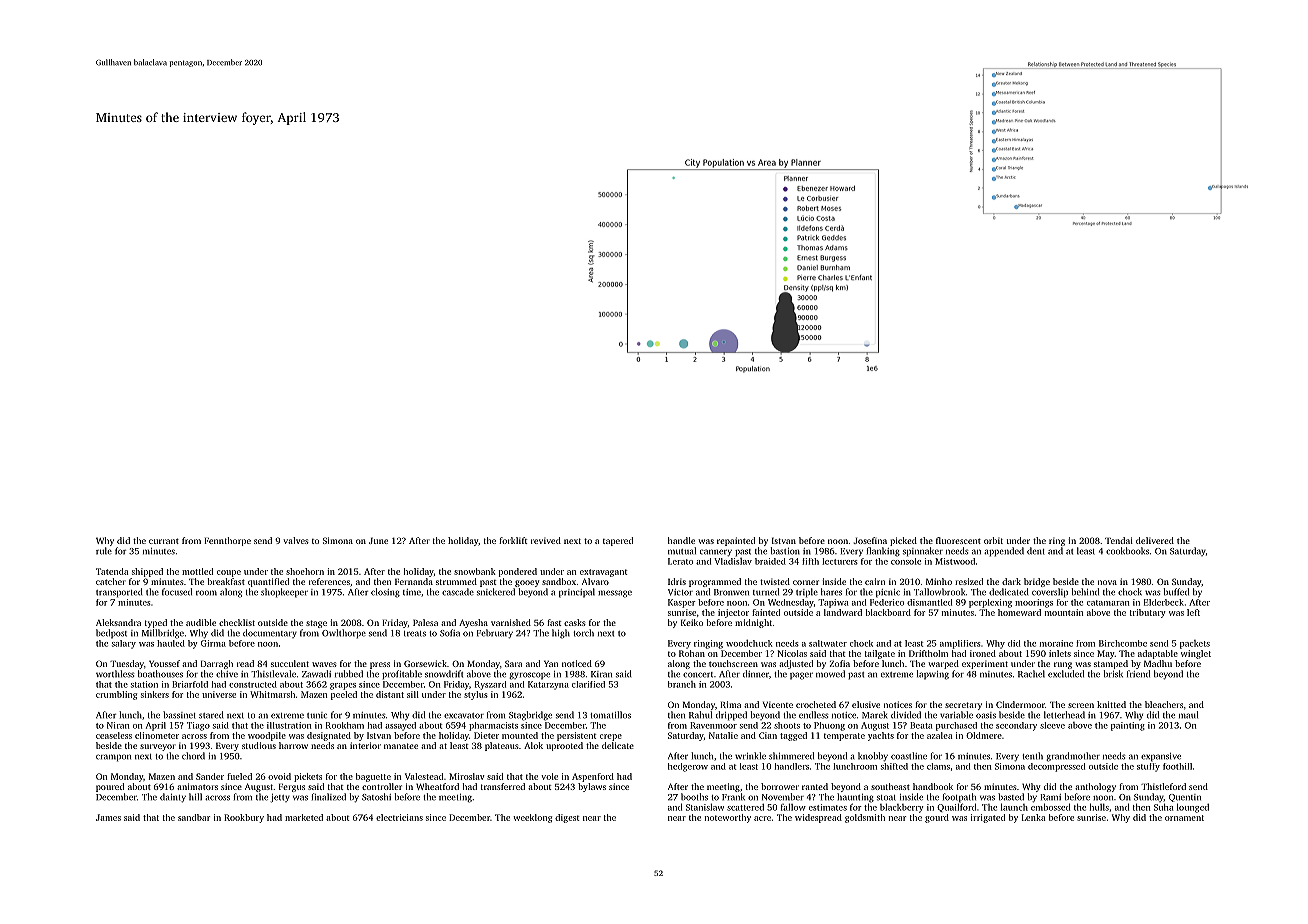 The height and width of the screenshot is (924, 1308). Describe the element at coordinates (1193, 808) in the screenshot. I see `lounged` at that location.
